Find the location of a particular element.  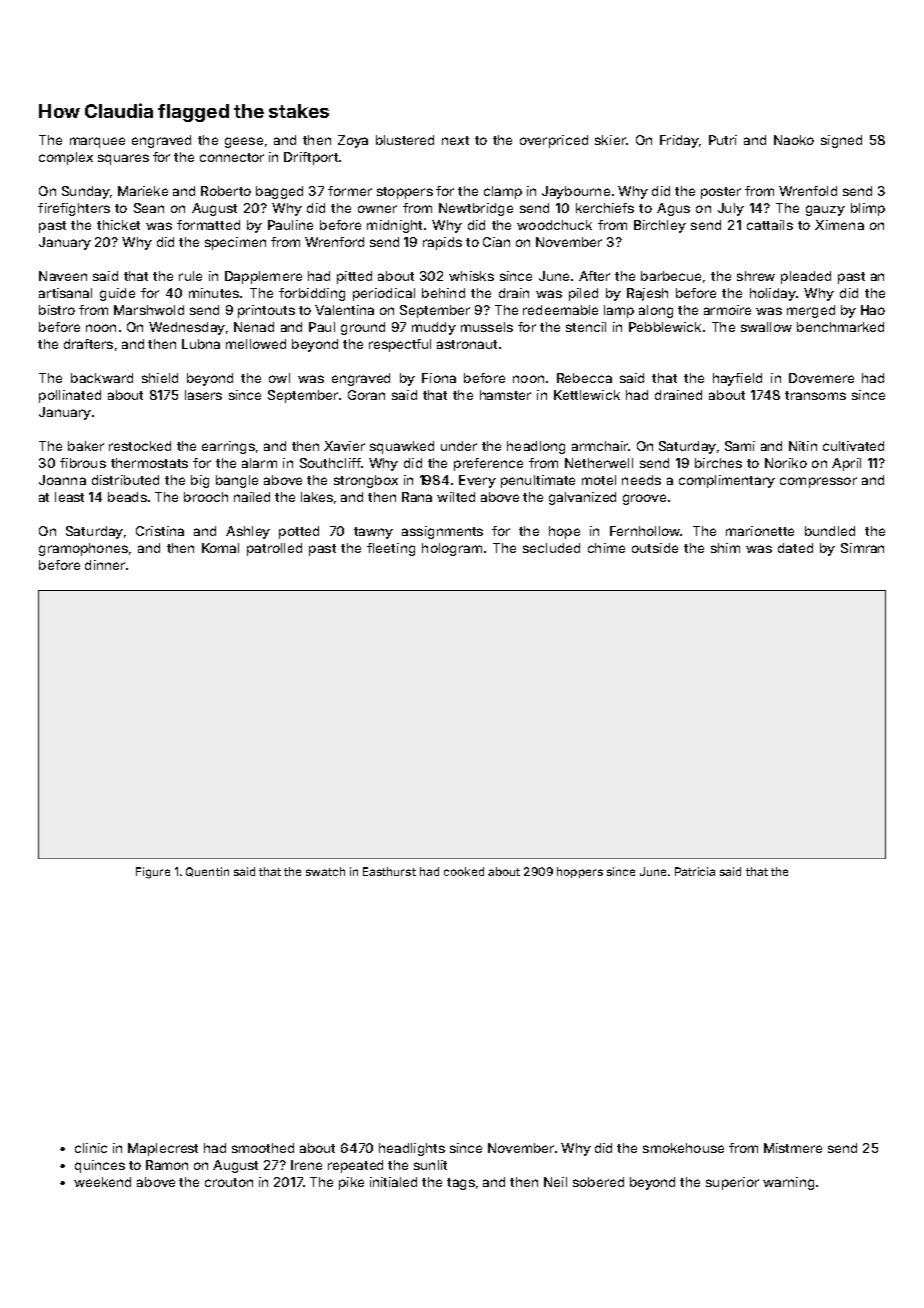

weekend is located at coordinates (102, 1182).
